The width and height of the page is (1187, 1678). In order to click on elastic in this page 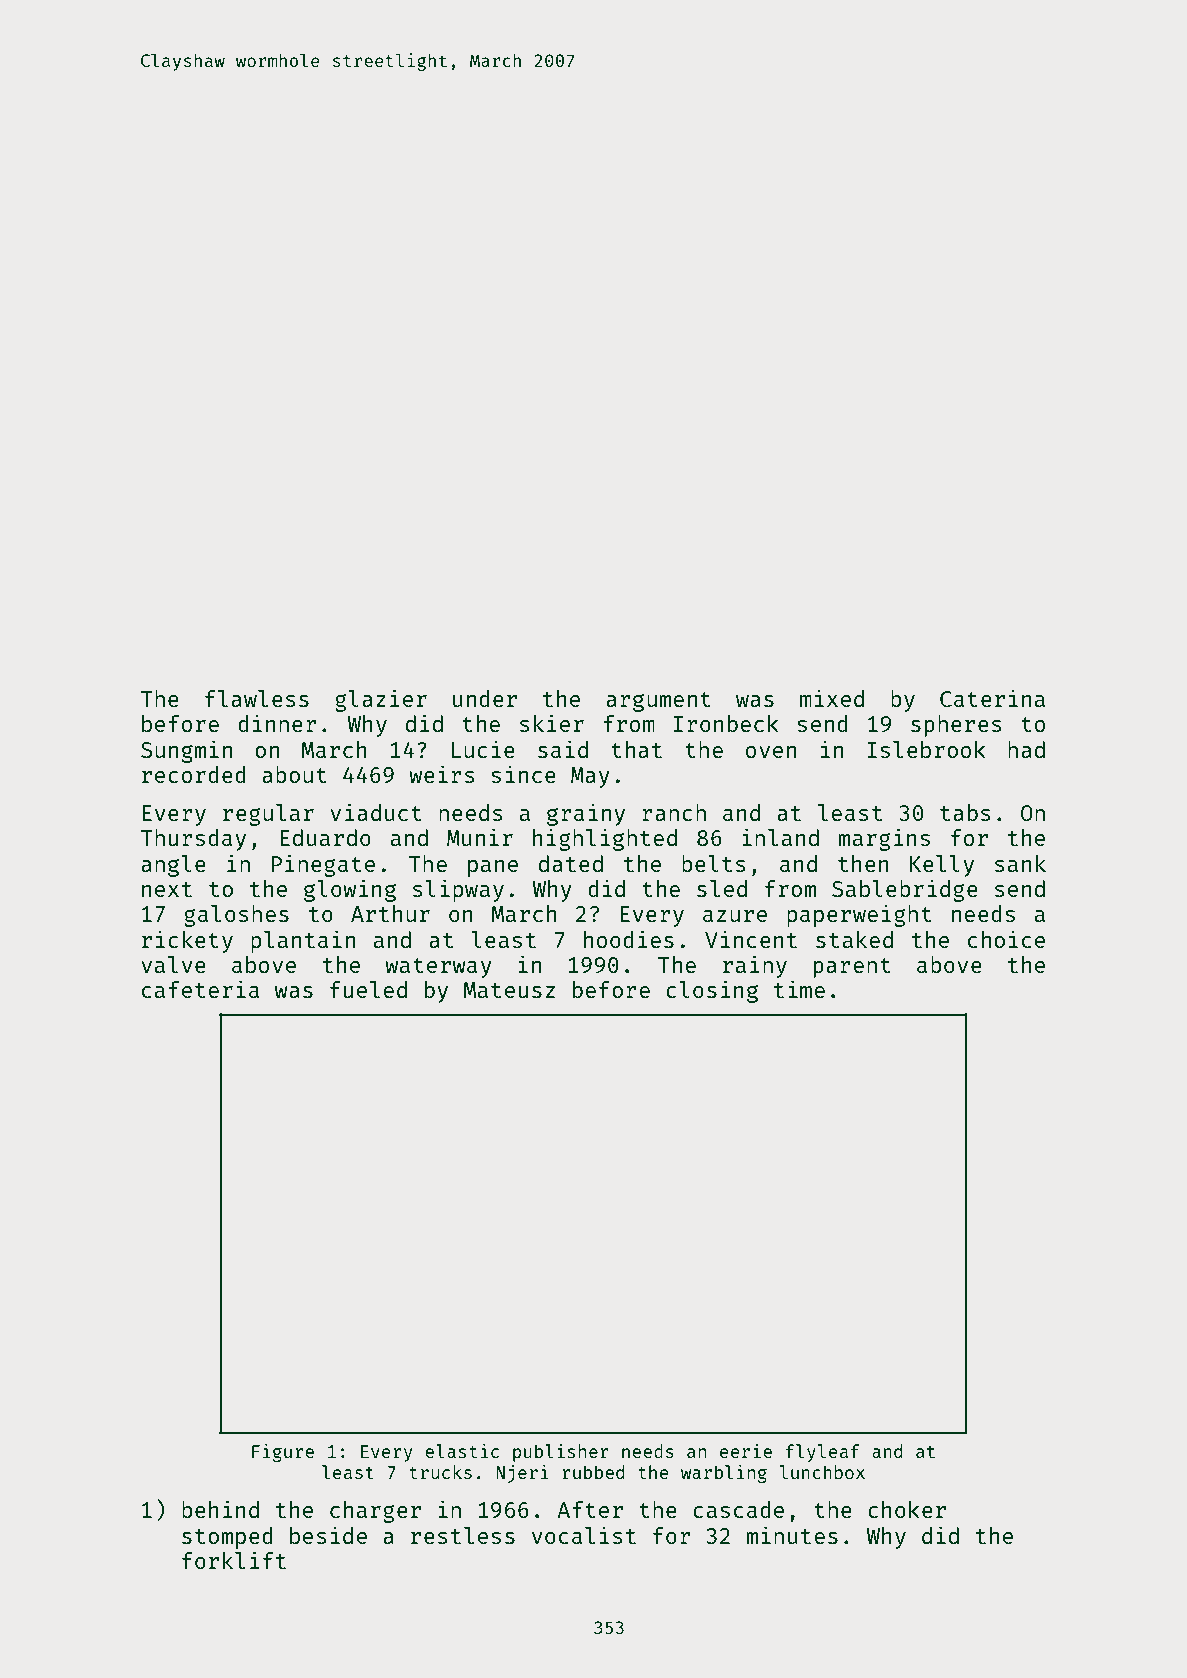, I will do `click(462, 1451)`.
